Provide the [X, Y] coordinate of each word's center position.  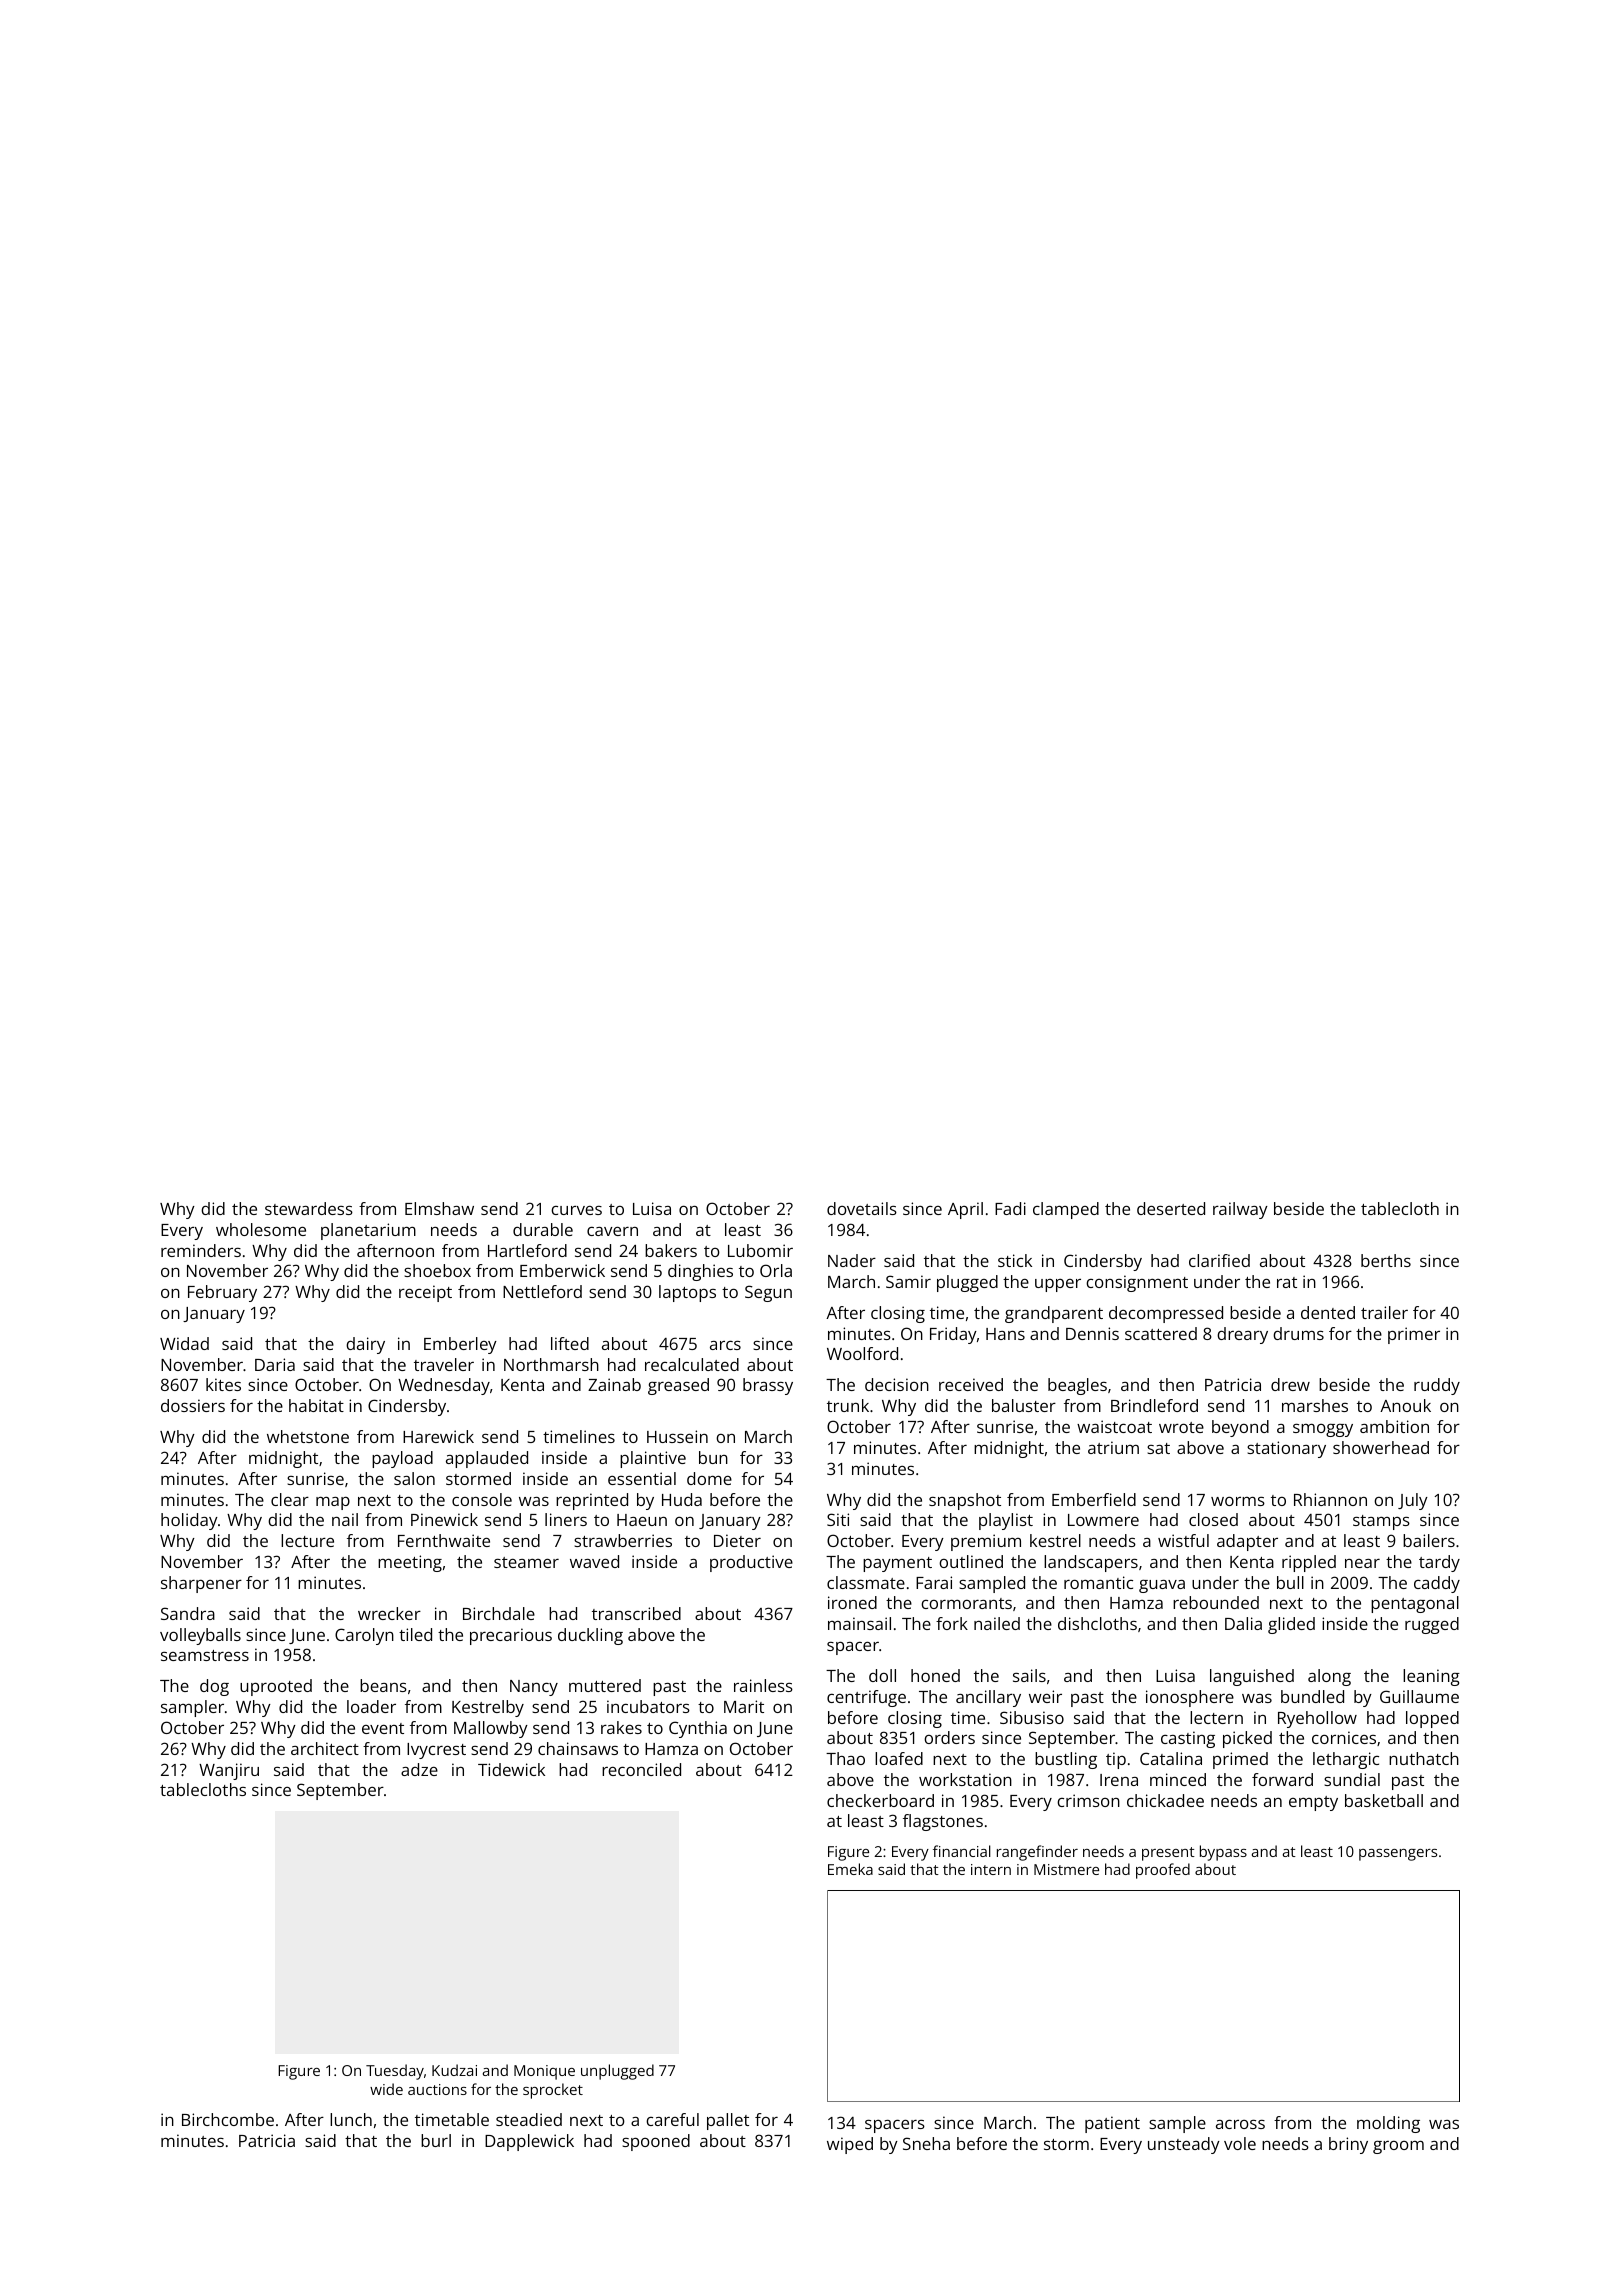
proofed [1163, 1871]
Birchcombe [228, 2119]
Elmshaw [439, 1208]
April [965, 1210]
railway [1240, 1210]
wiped [850, 2145]
